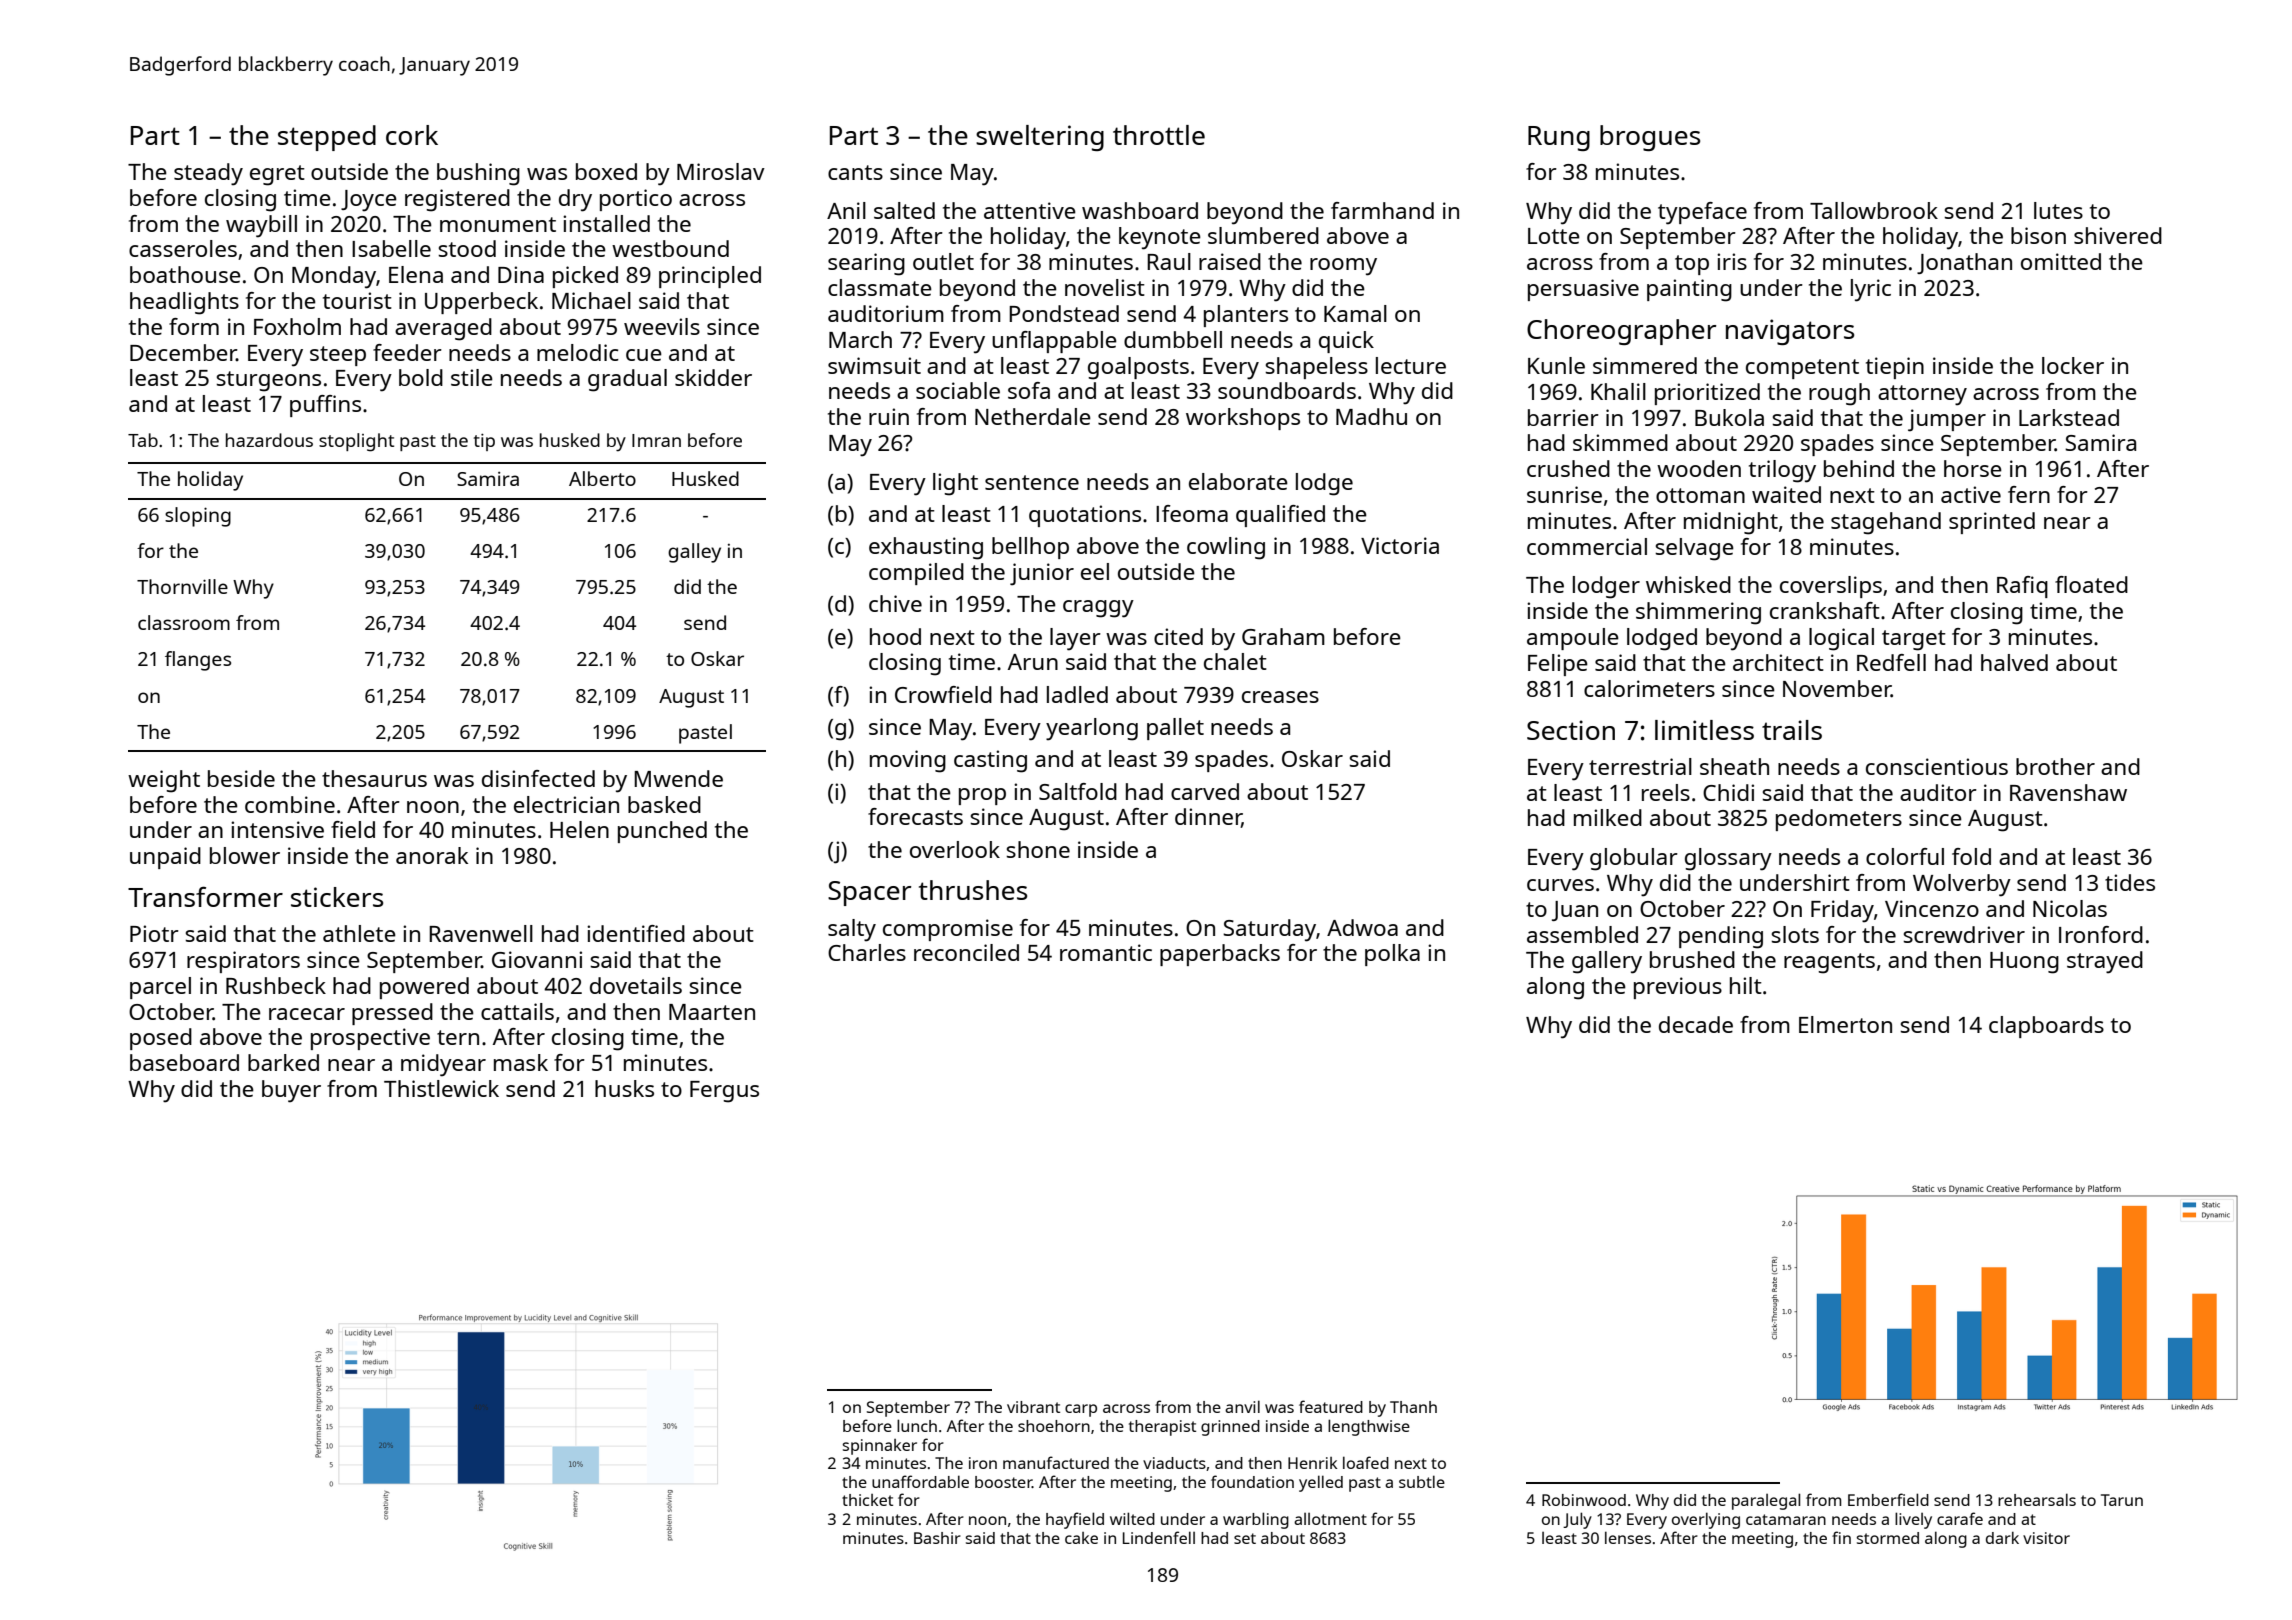  What do you see at coordinates (374, 778) in the image?
I see `thesaurus` at bounding box center [374, 778].
